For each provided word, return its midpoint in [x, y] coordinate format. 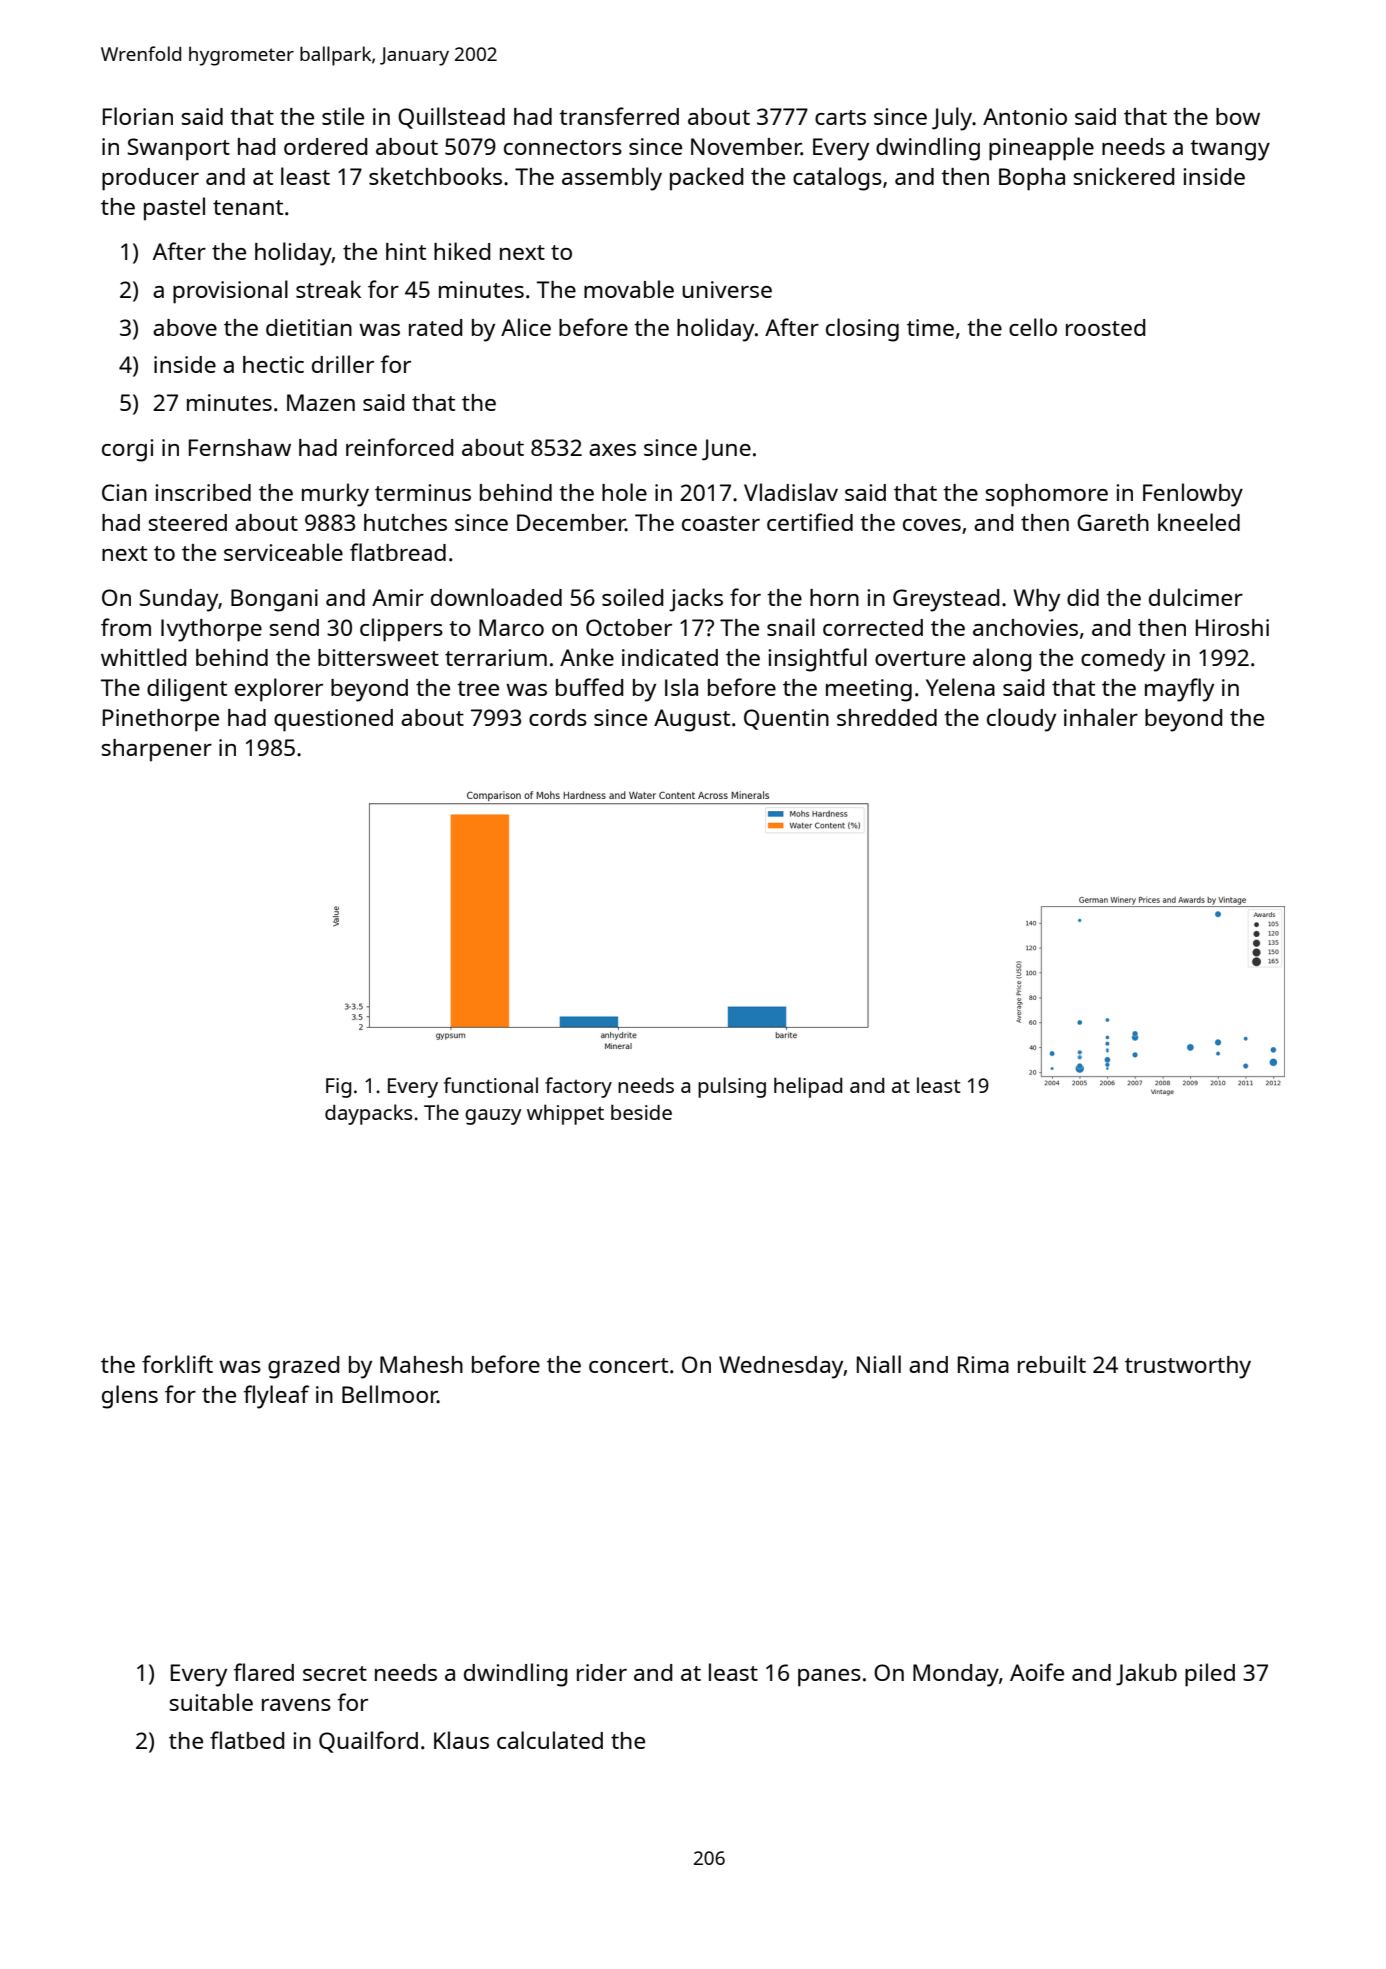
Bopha [1032, 179]
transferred [619, 116]
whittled [143, 657]
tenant [248, 207]
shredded [887, 717]
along [1002, 660]
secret [335, 1673]
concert [628, 1365]
